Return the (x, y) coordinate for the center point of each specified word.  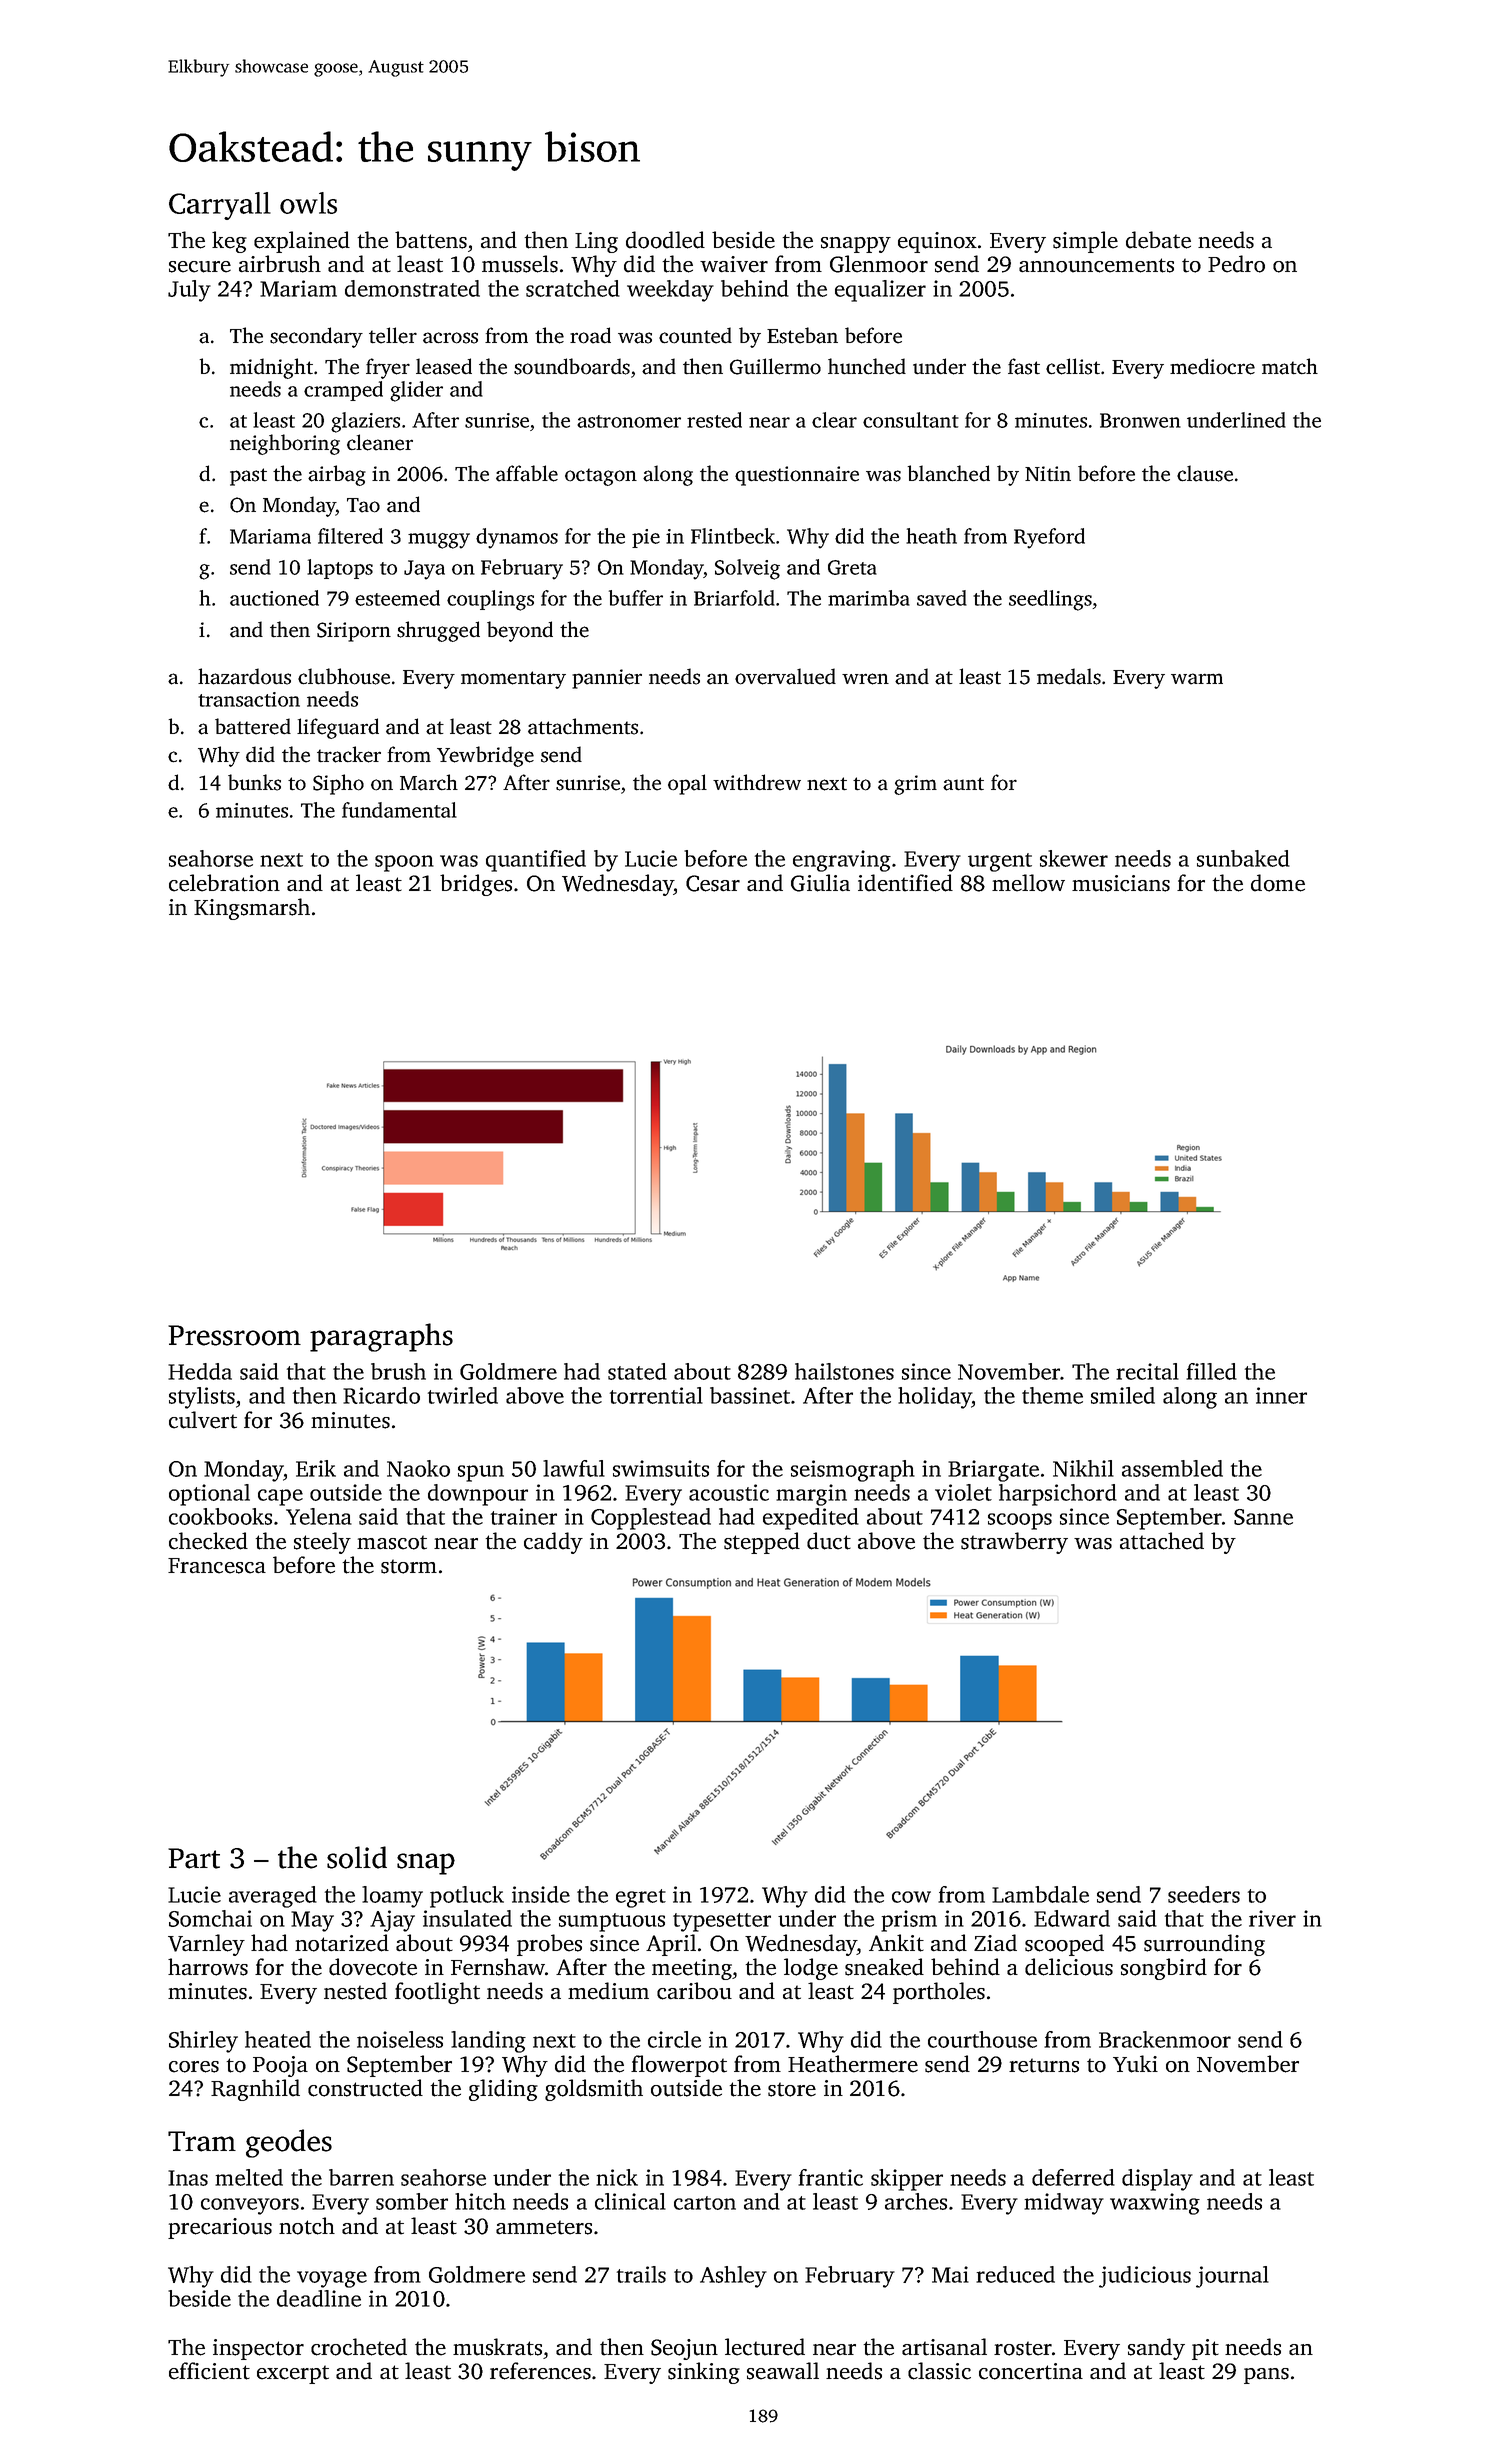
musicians (1121, 883)
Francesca (217, 1566)
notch (307, 2226)
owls (308, 203)
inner (1281, 1395)
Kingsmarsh (252, 909)
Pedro (1236, 264)
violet (963, 1492)
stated (637, 1371)
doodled (665, 240)
